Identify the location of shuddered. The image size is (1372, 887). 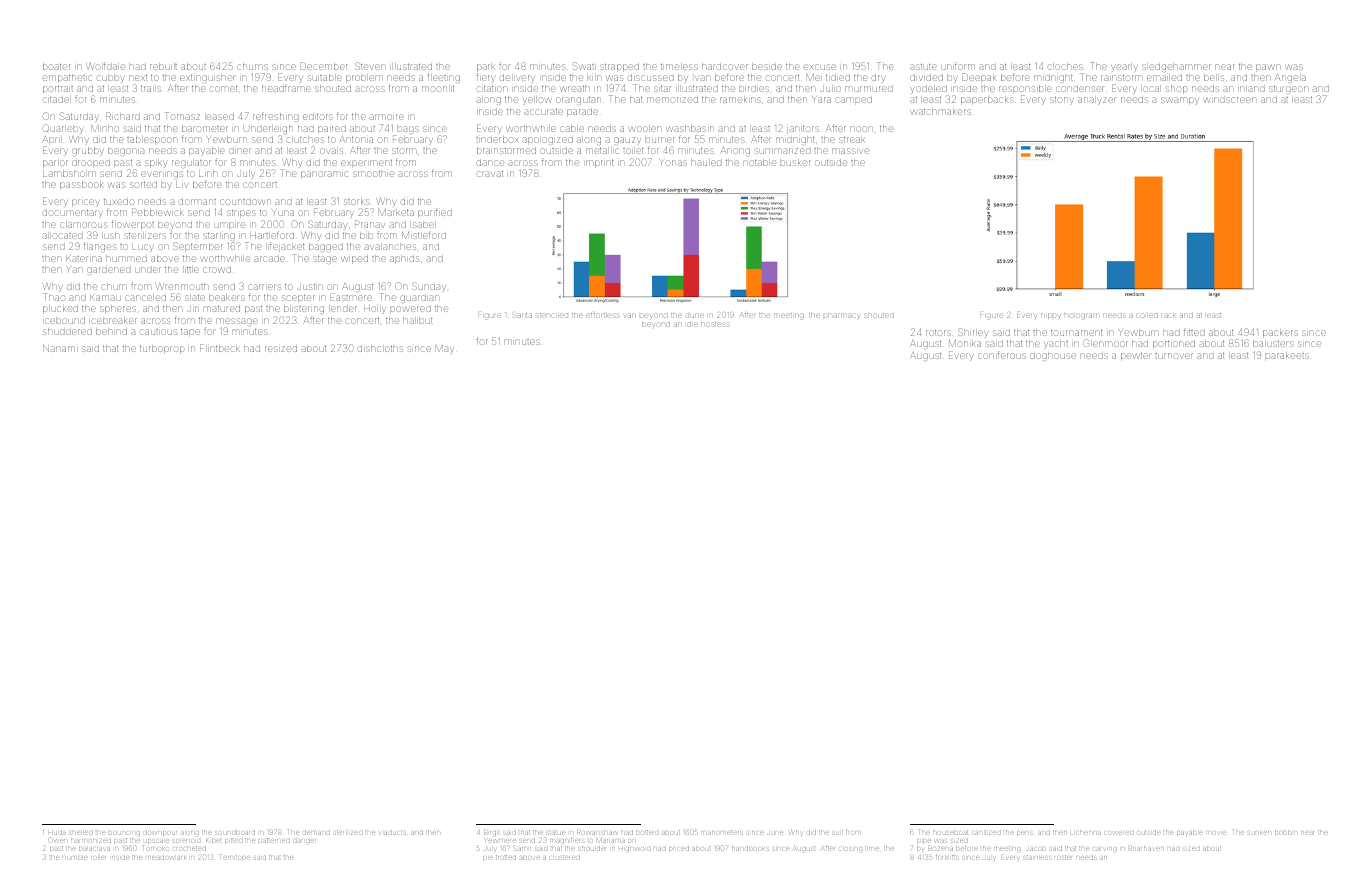
(67, 332).
